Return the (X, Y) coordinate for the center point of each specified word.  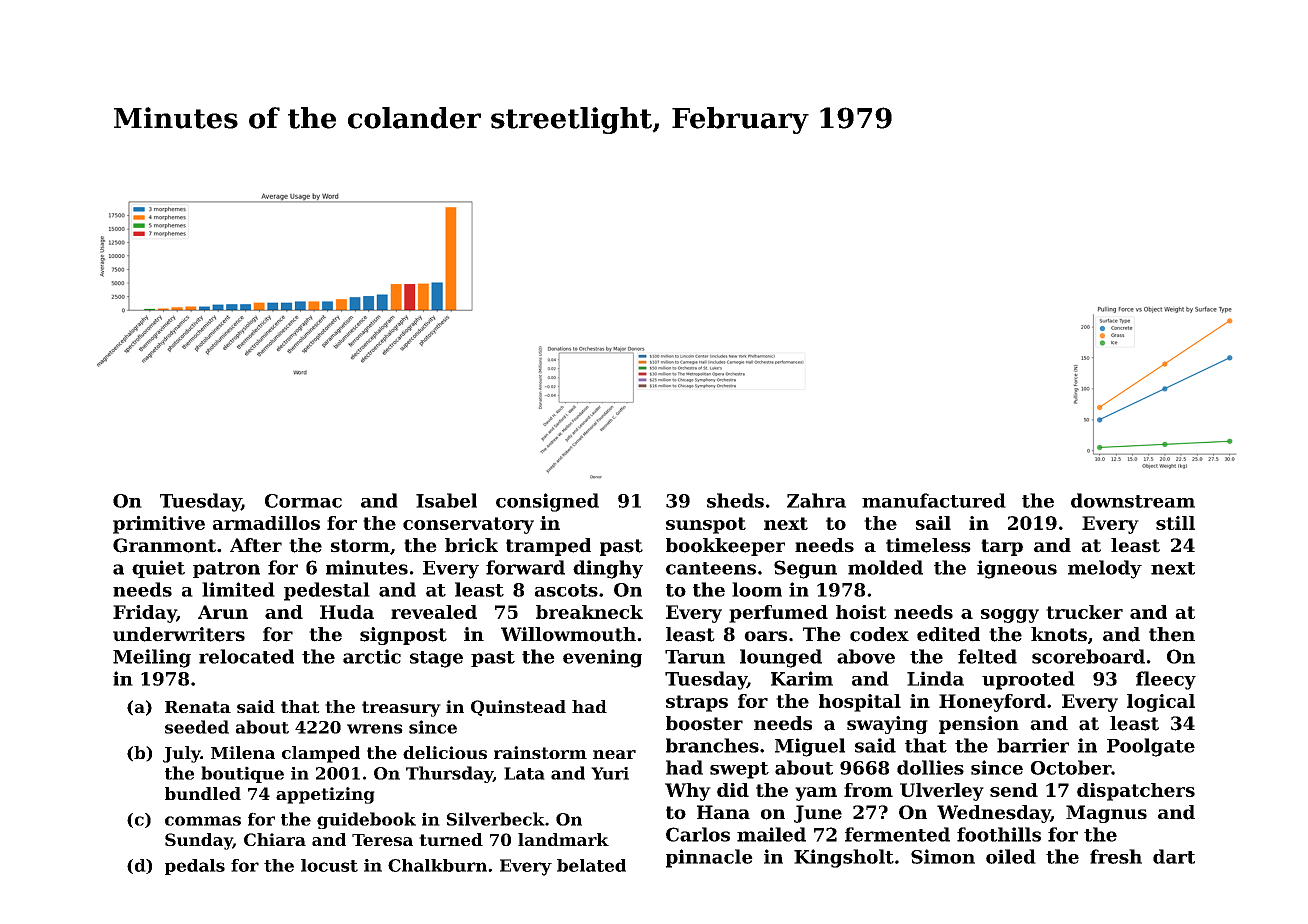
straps (697, 703)
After (256, 545)
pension (979, 725)
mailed (771, 834)
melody (1105, 569)
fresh (1116, 856)
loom (757, 589)
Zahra (816, 500)
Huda (347, 612)
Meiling (152, 658)
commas (203, 821)
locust (329, 865)
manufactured (934, 500)
